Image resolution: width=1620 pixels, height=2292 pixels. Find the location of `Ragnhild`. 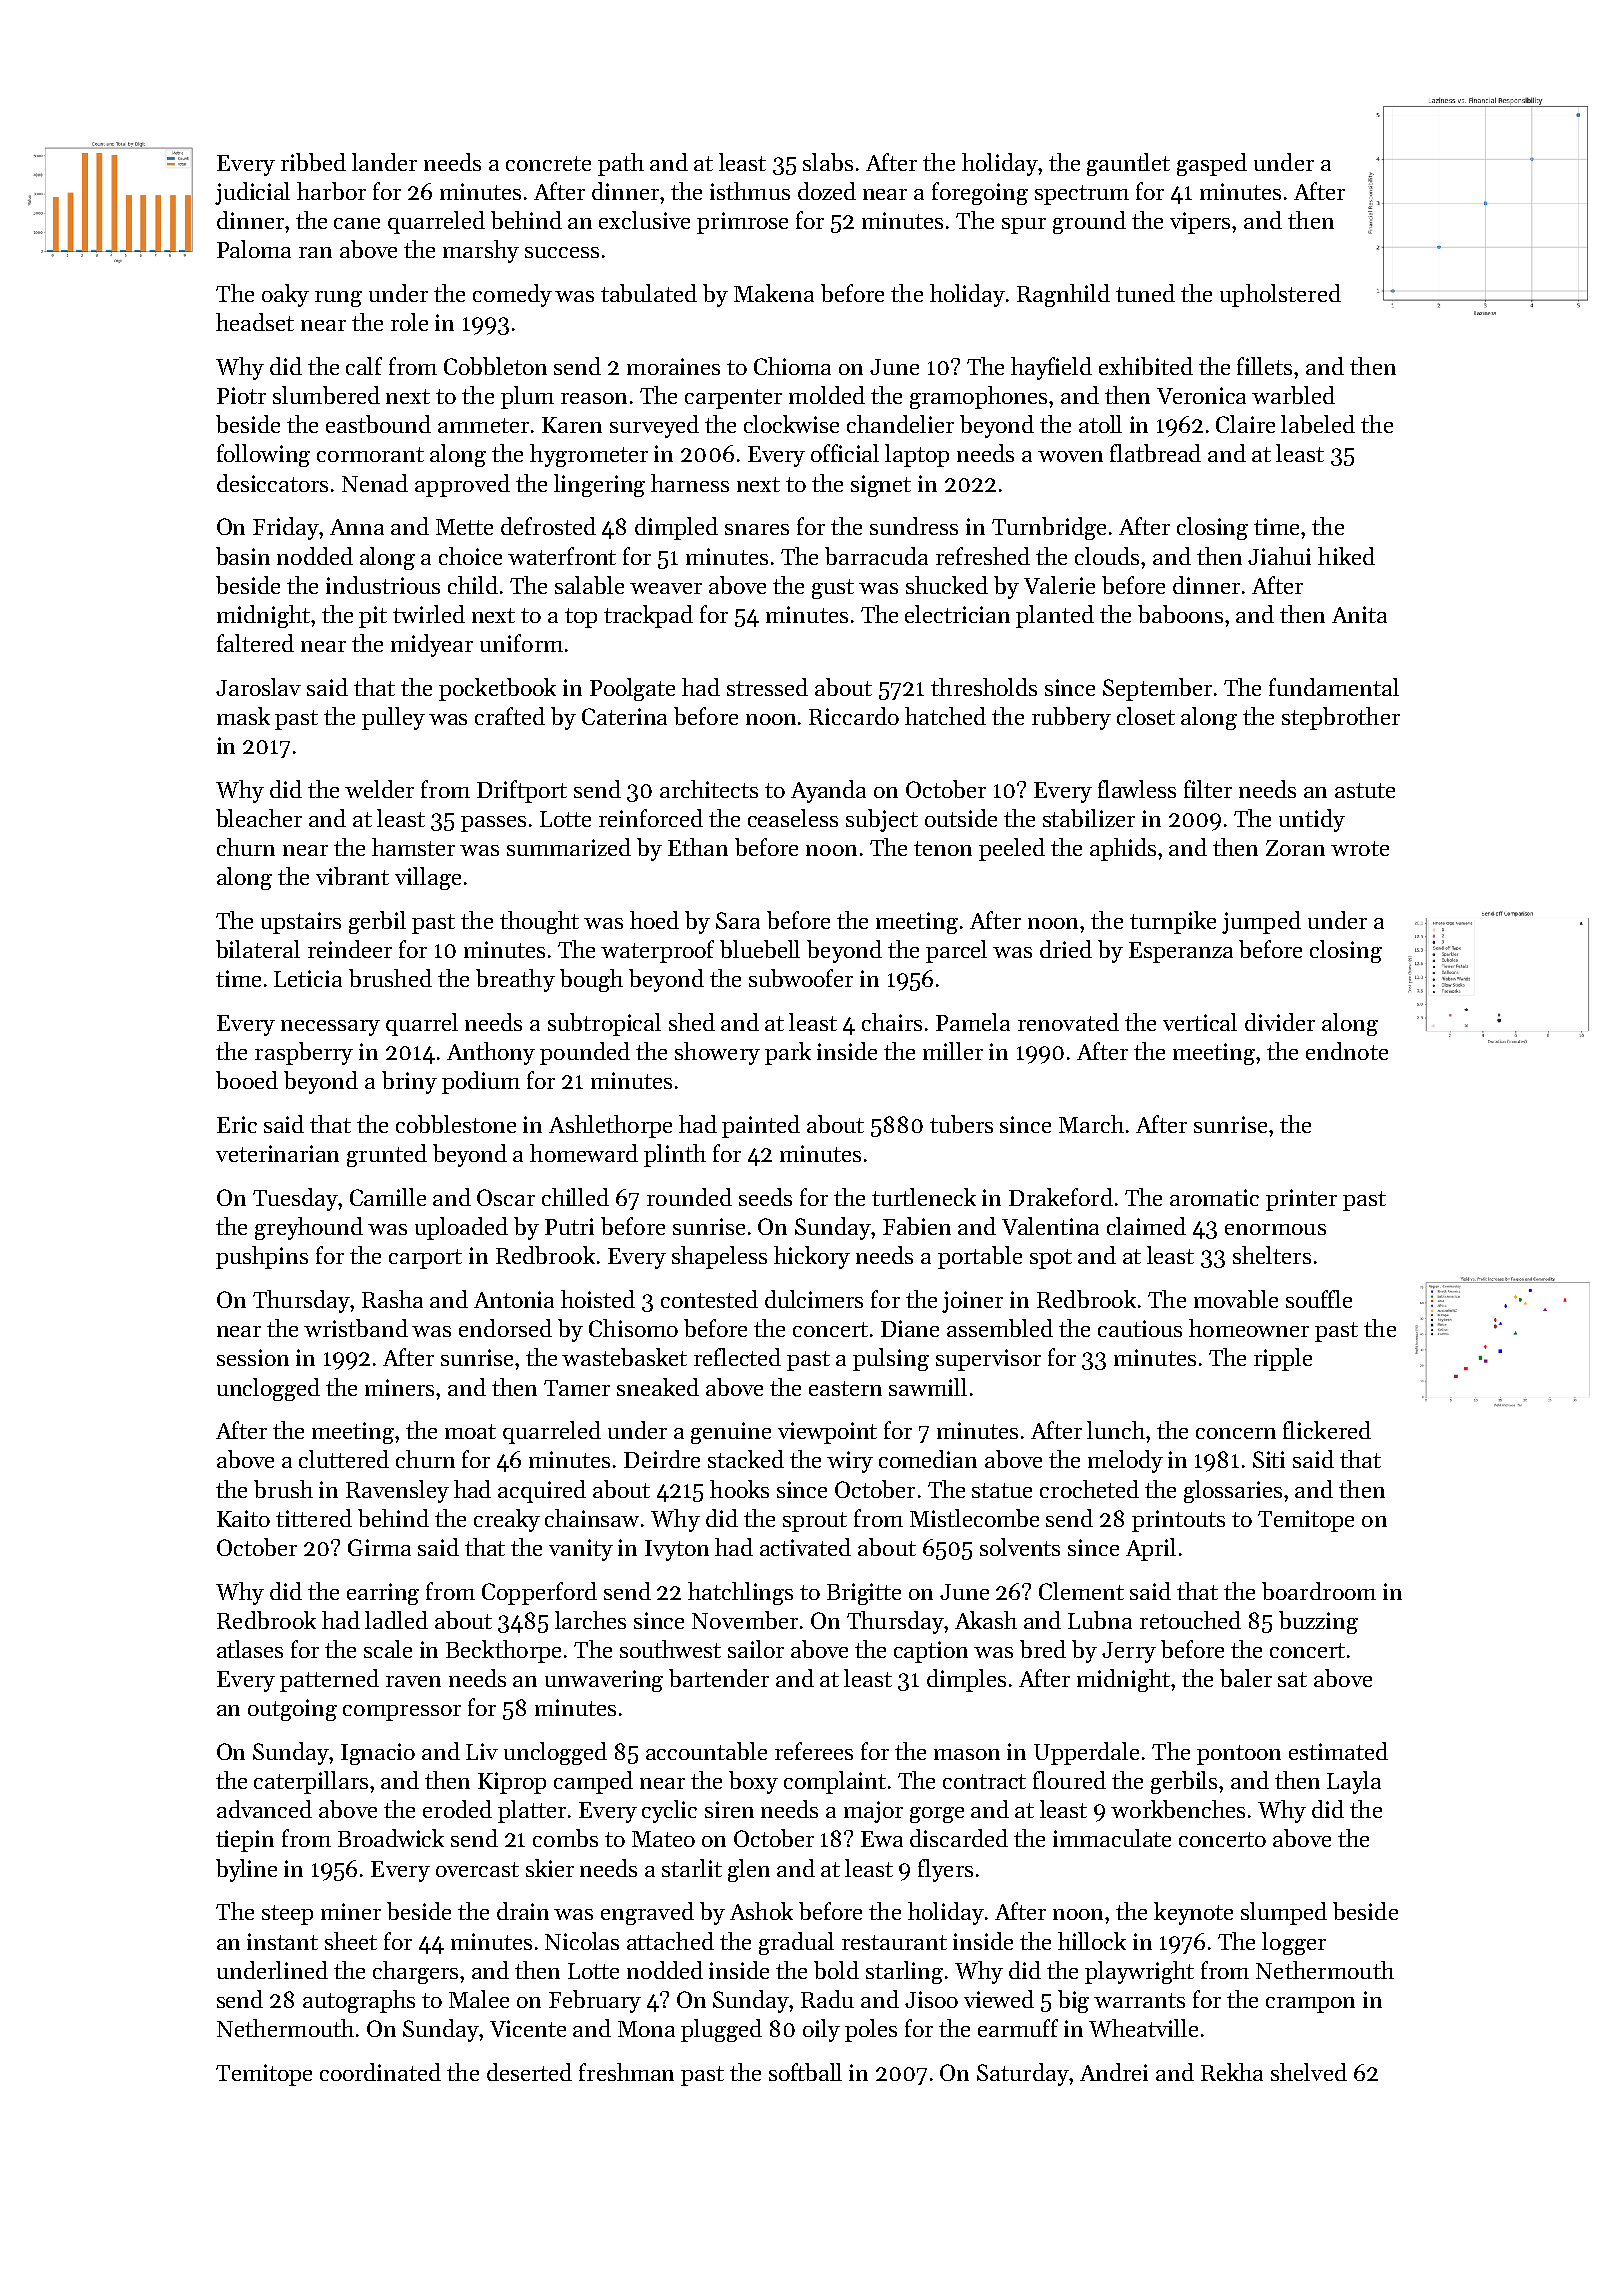

Ragnhild is located at coordinates (1063, 295).
